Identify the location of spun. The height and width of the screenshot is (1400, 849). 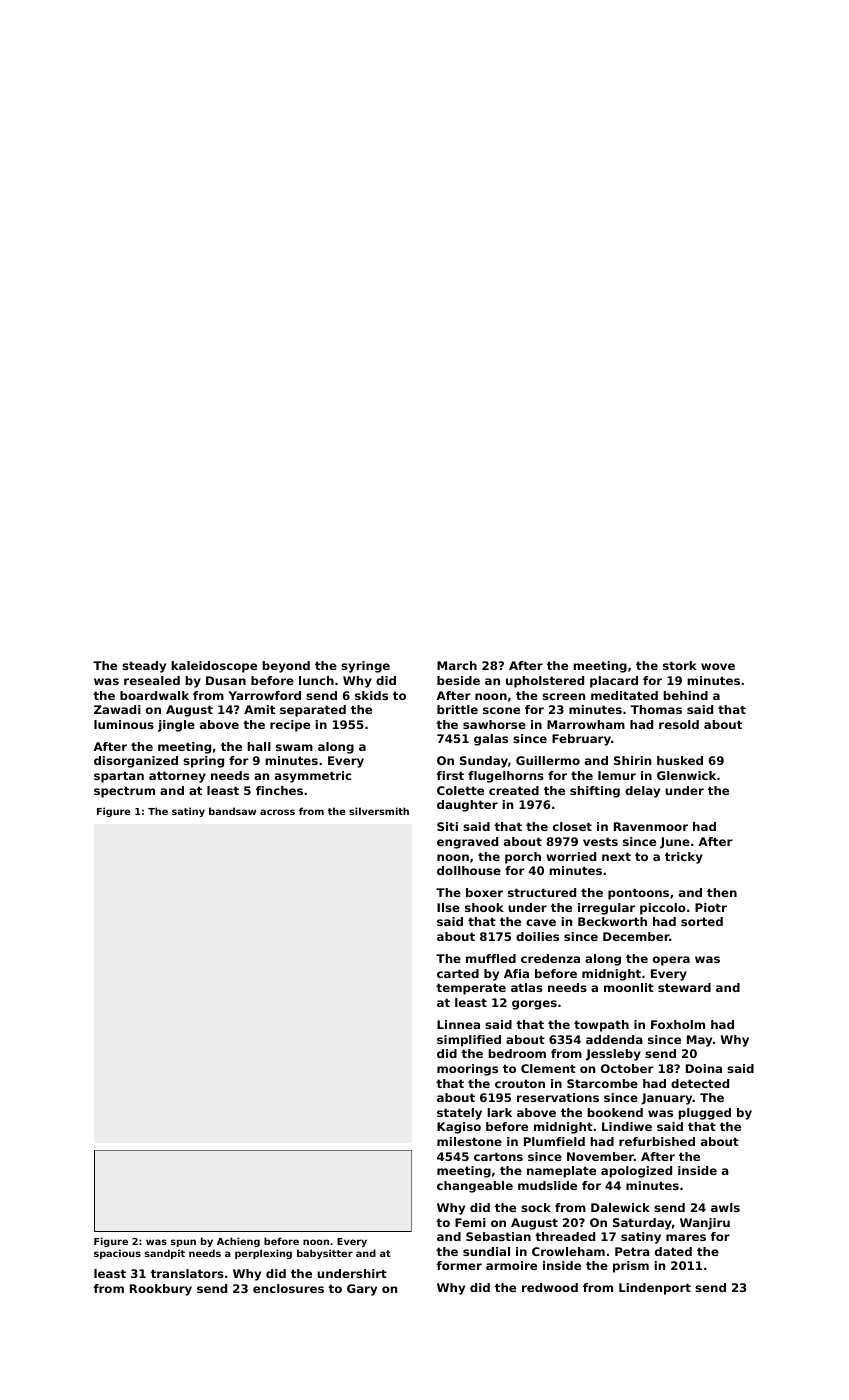
(183, 1243).
